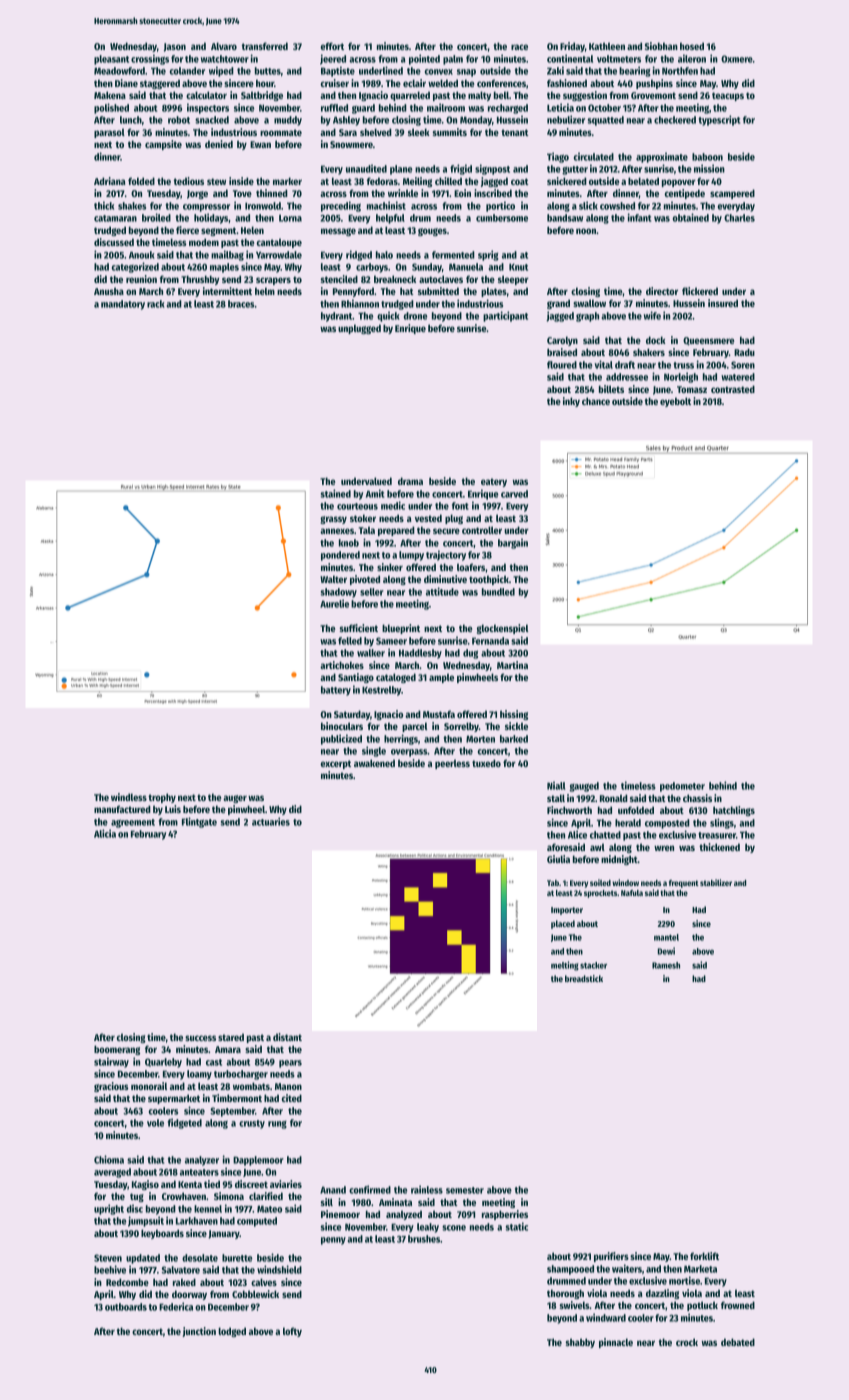  What do you see at coordinates (738, 377) in the image?
I see `watered` at bounding box center [738, 377].
